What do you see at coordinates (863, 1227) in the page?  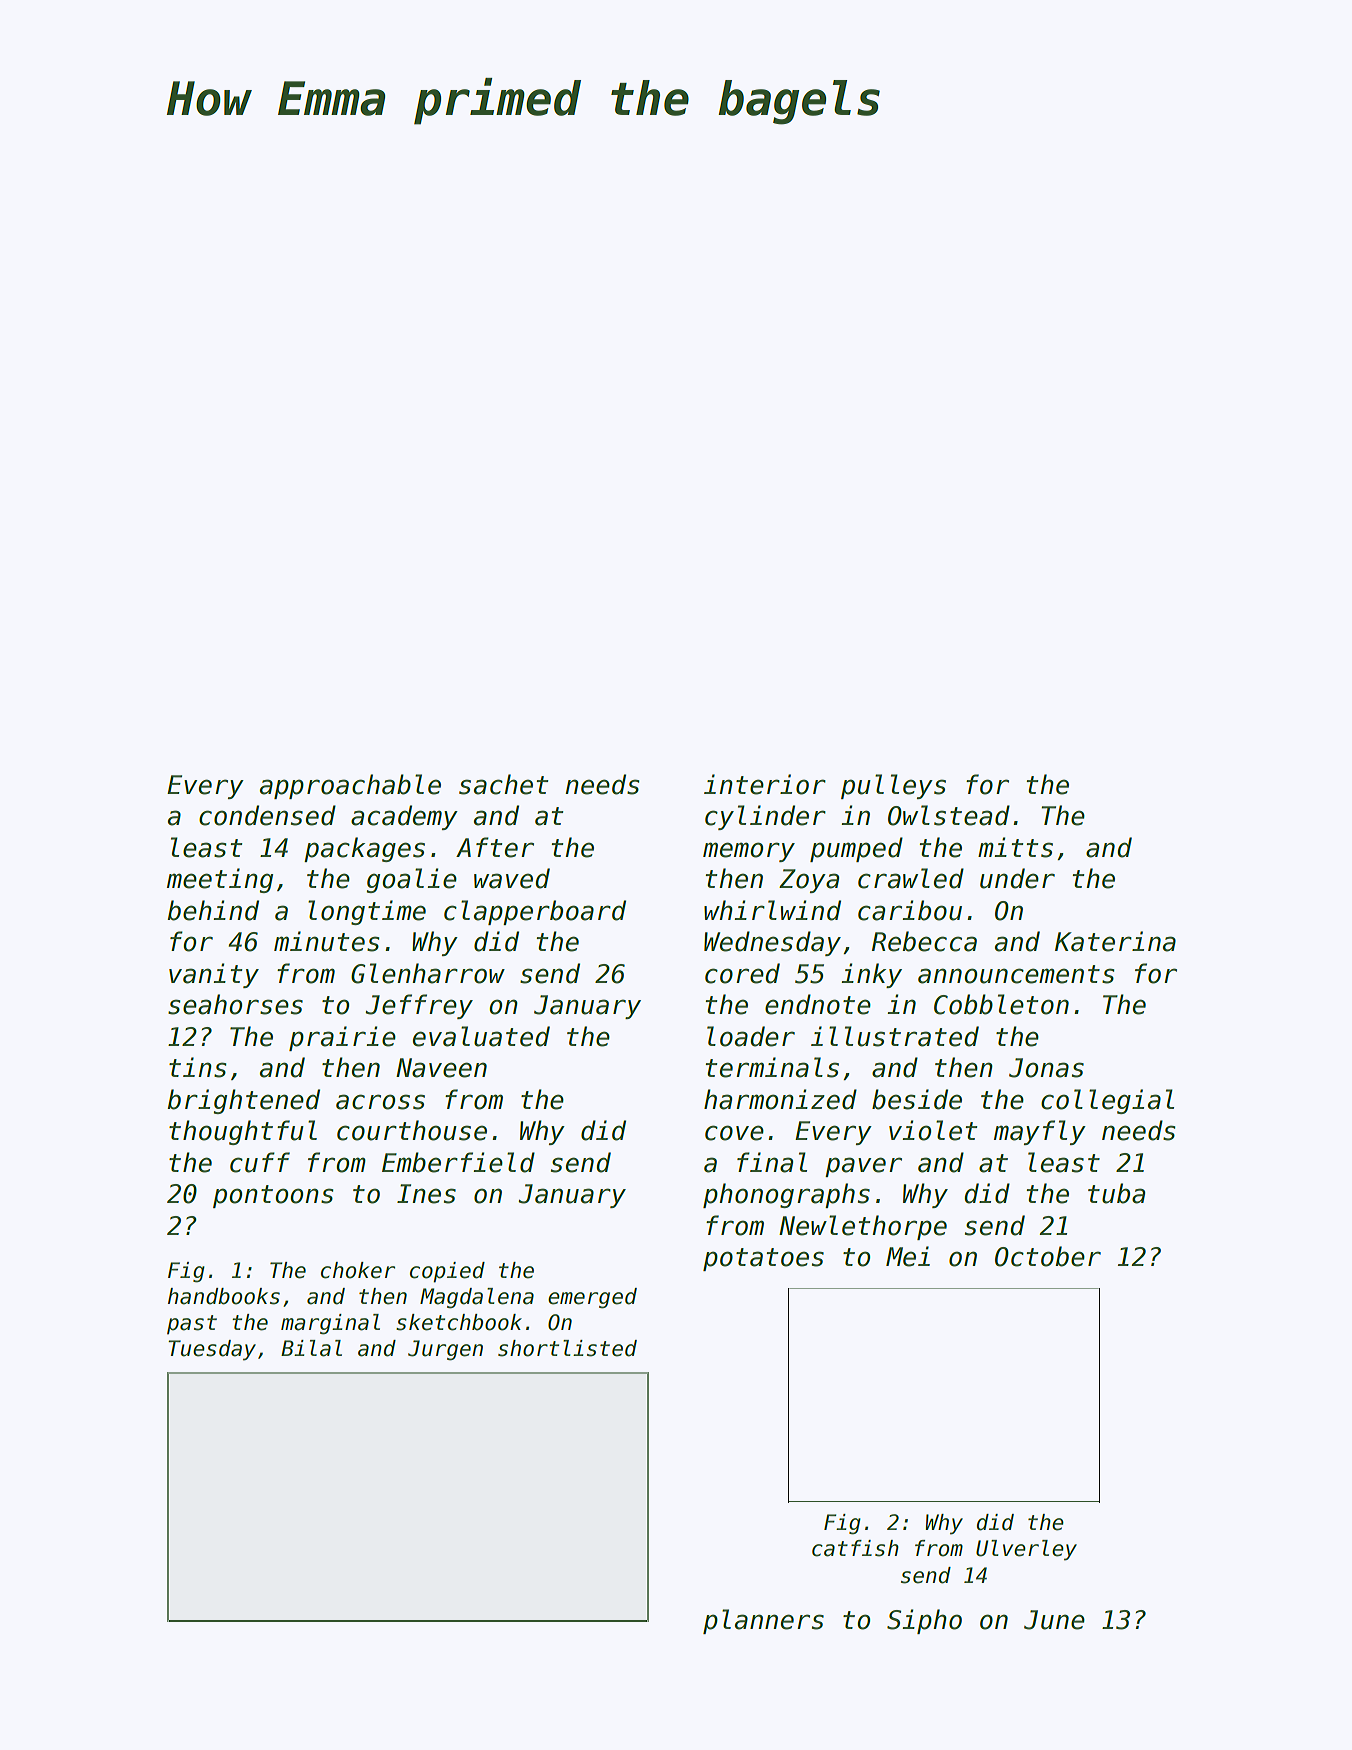 I see `Newlethorpe` at bounding box center [863, 1227].
